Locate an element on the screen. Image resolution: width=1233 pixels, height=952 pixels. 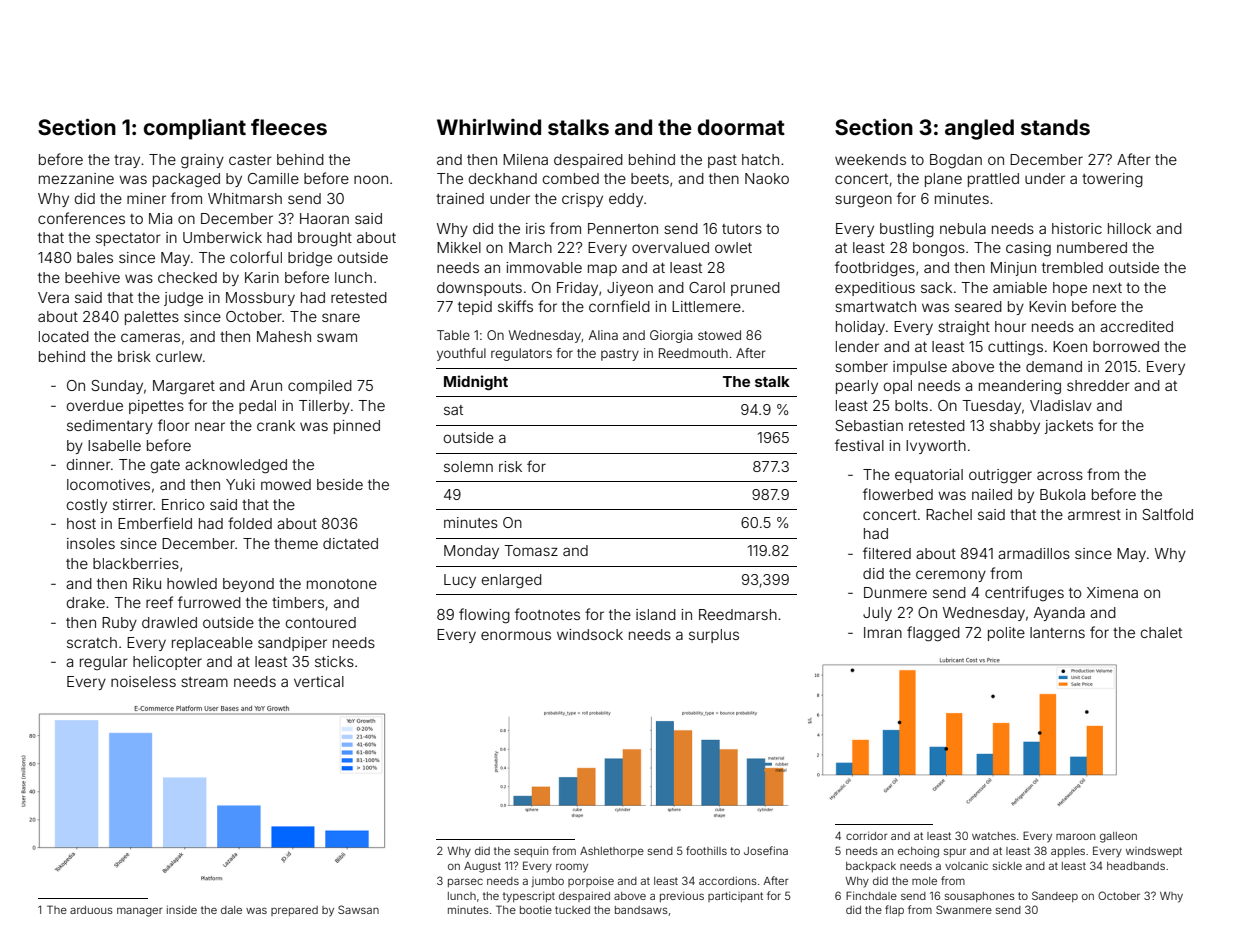
foothills is located at coordinates (706, 850).
